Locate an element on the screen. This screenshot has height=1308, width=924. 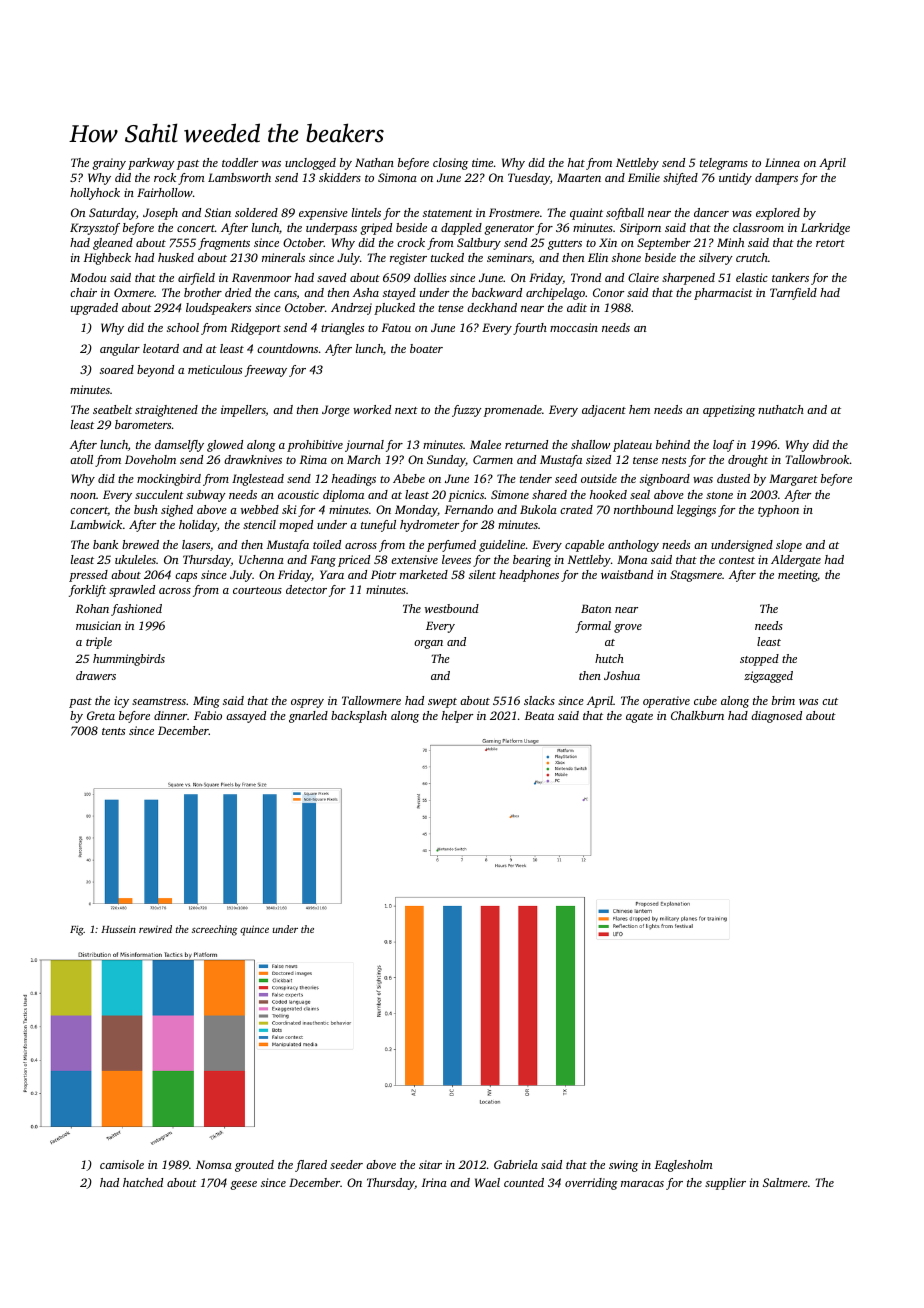
hatched is located at coordinates (143, 1182).
